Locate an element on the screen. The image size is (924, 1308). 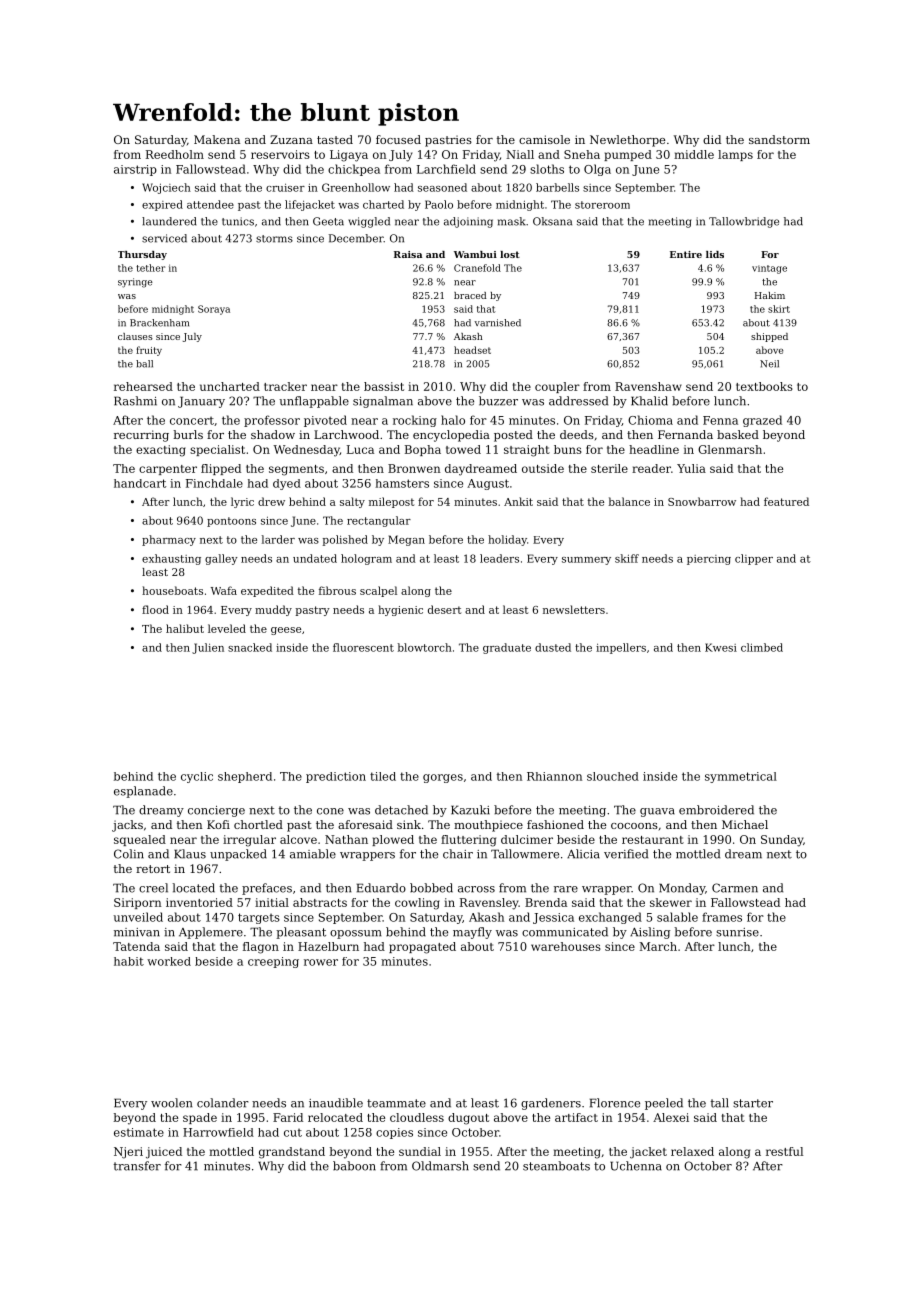
hologram is located at coordinates (366, 559).
